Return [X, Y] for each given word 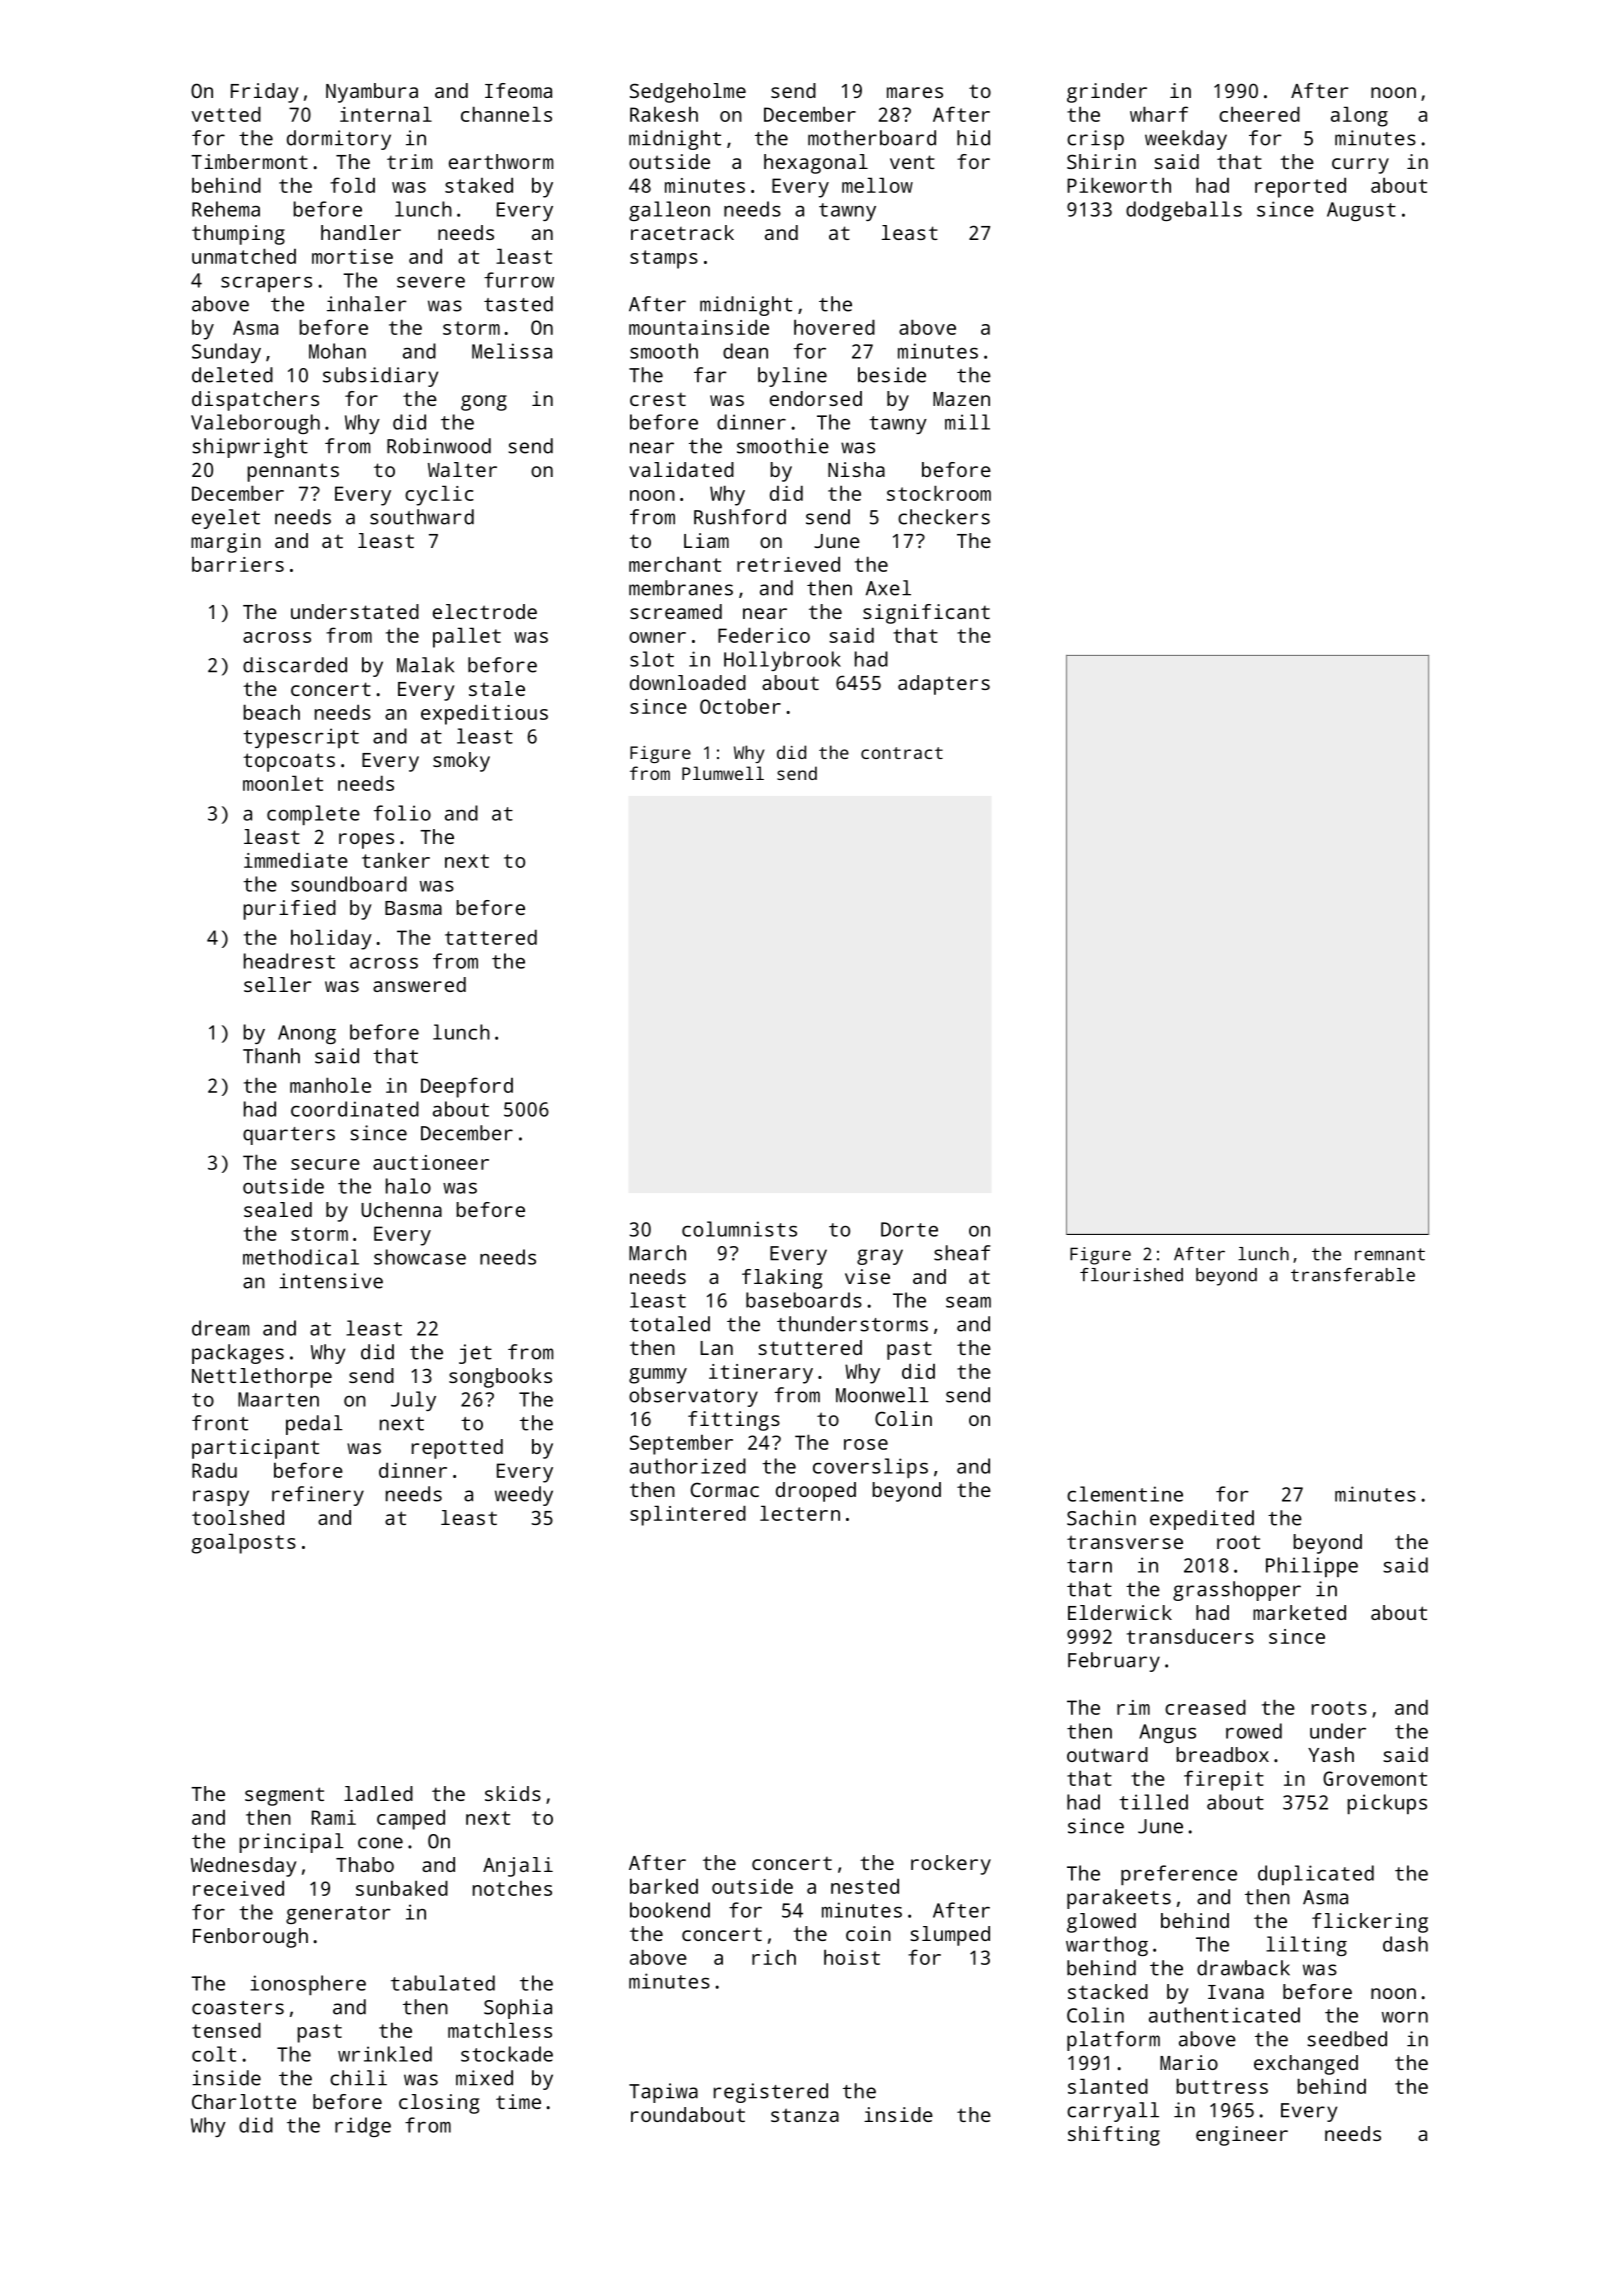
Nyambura [372, 93]
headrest [289, 961]
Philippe [1312, 1567]
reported [1300, 187]
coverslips [870, 1468]
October [740, 706]
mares [915, 92]
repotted [457, 1449]
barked [664, 1886]
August [1361, 211]
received [238, 1888]
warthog [1107, 1946]
